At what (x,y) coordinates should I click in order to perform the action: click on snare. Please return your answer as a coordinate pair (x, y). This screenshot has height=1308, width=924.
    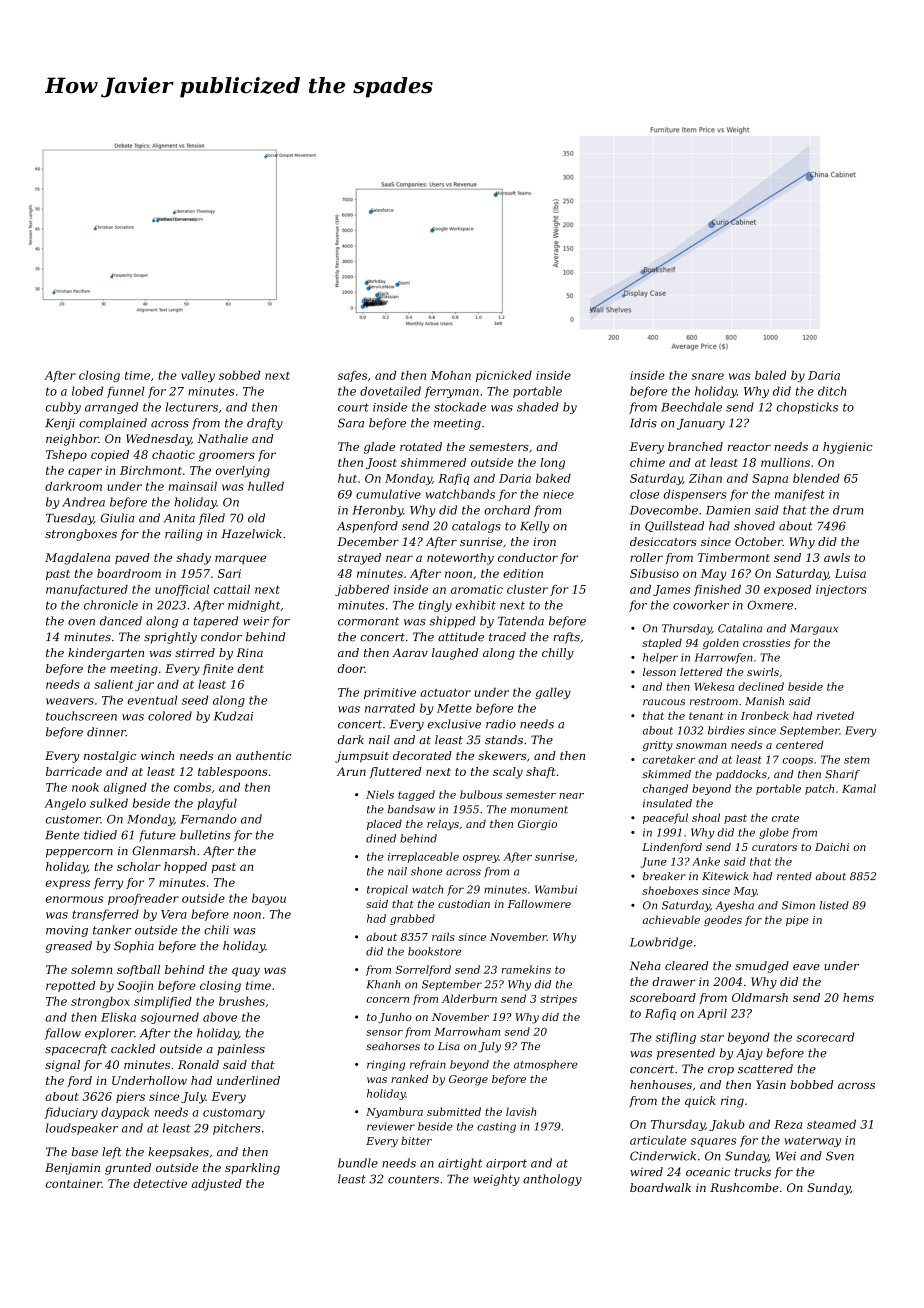
    Looking at the image, I should click on (707, 376).
